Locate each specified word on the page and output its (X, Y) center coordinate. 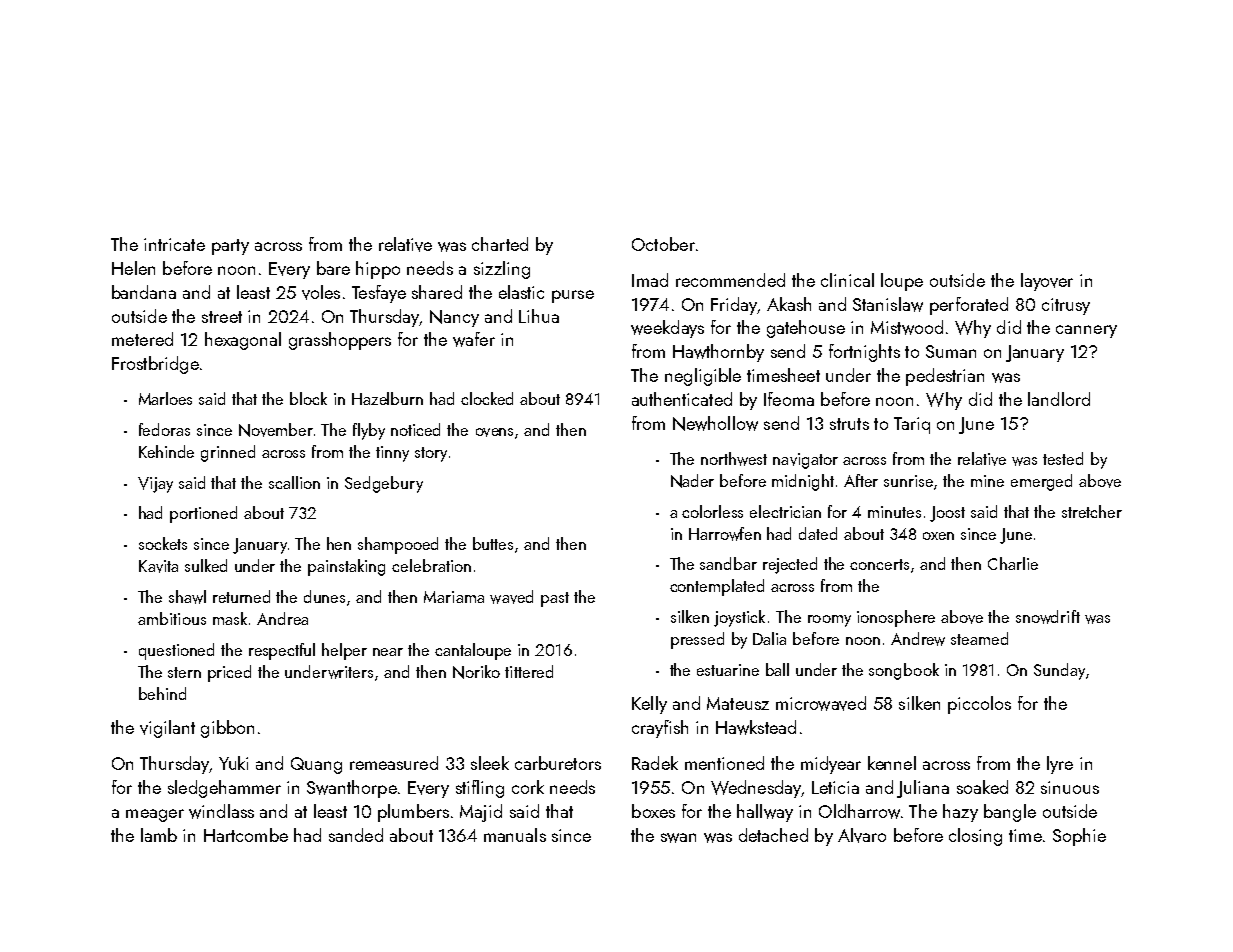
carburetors (558, 763)
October (663, 244)
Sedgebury (384, 484)
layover (1047, 282)
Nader (692, 481)
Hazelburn (387, 398)
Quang (316, 765)
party (230, 247)
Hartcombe (246, 835)
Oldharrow (859, 811)
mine (987, 481)
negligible (703, 377)
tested (1063, 458)
